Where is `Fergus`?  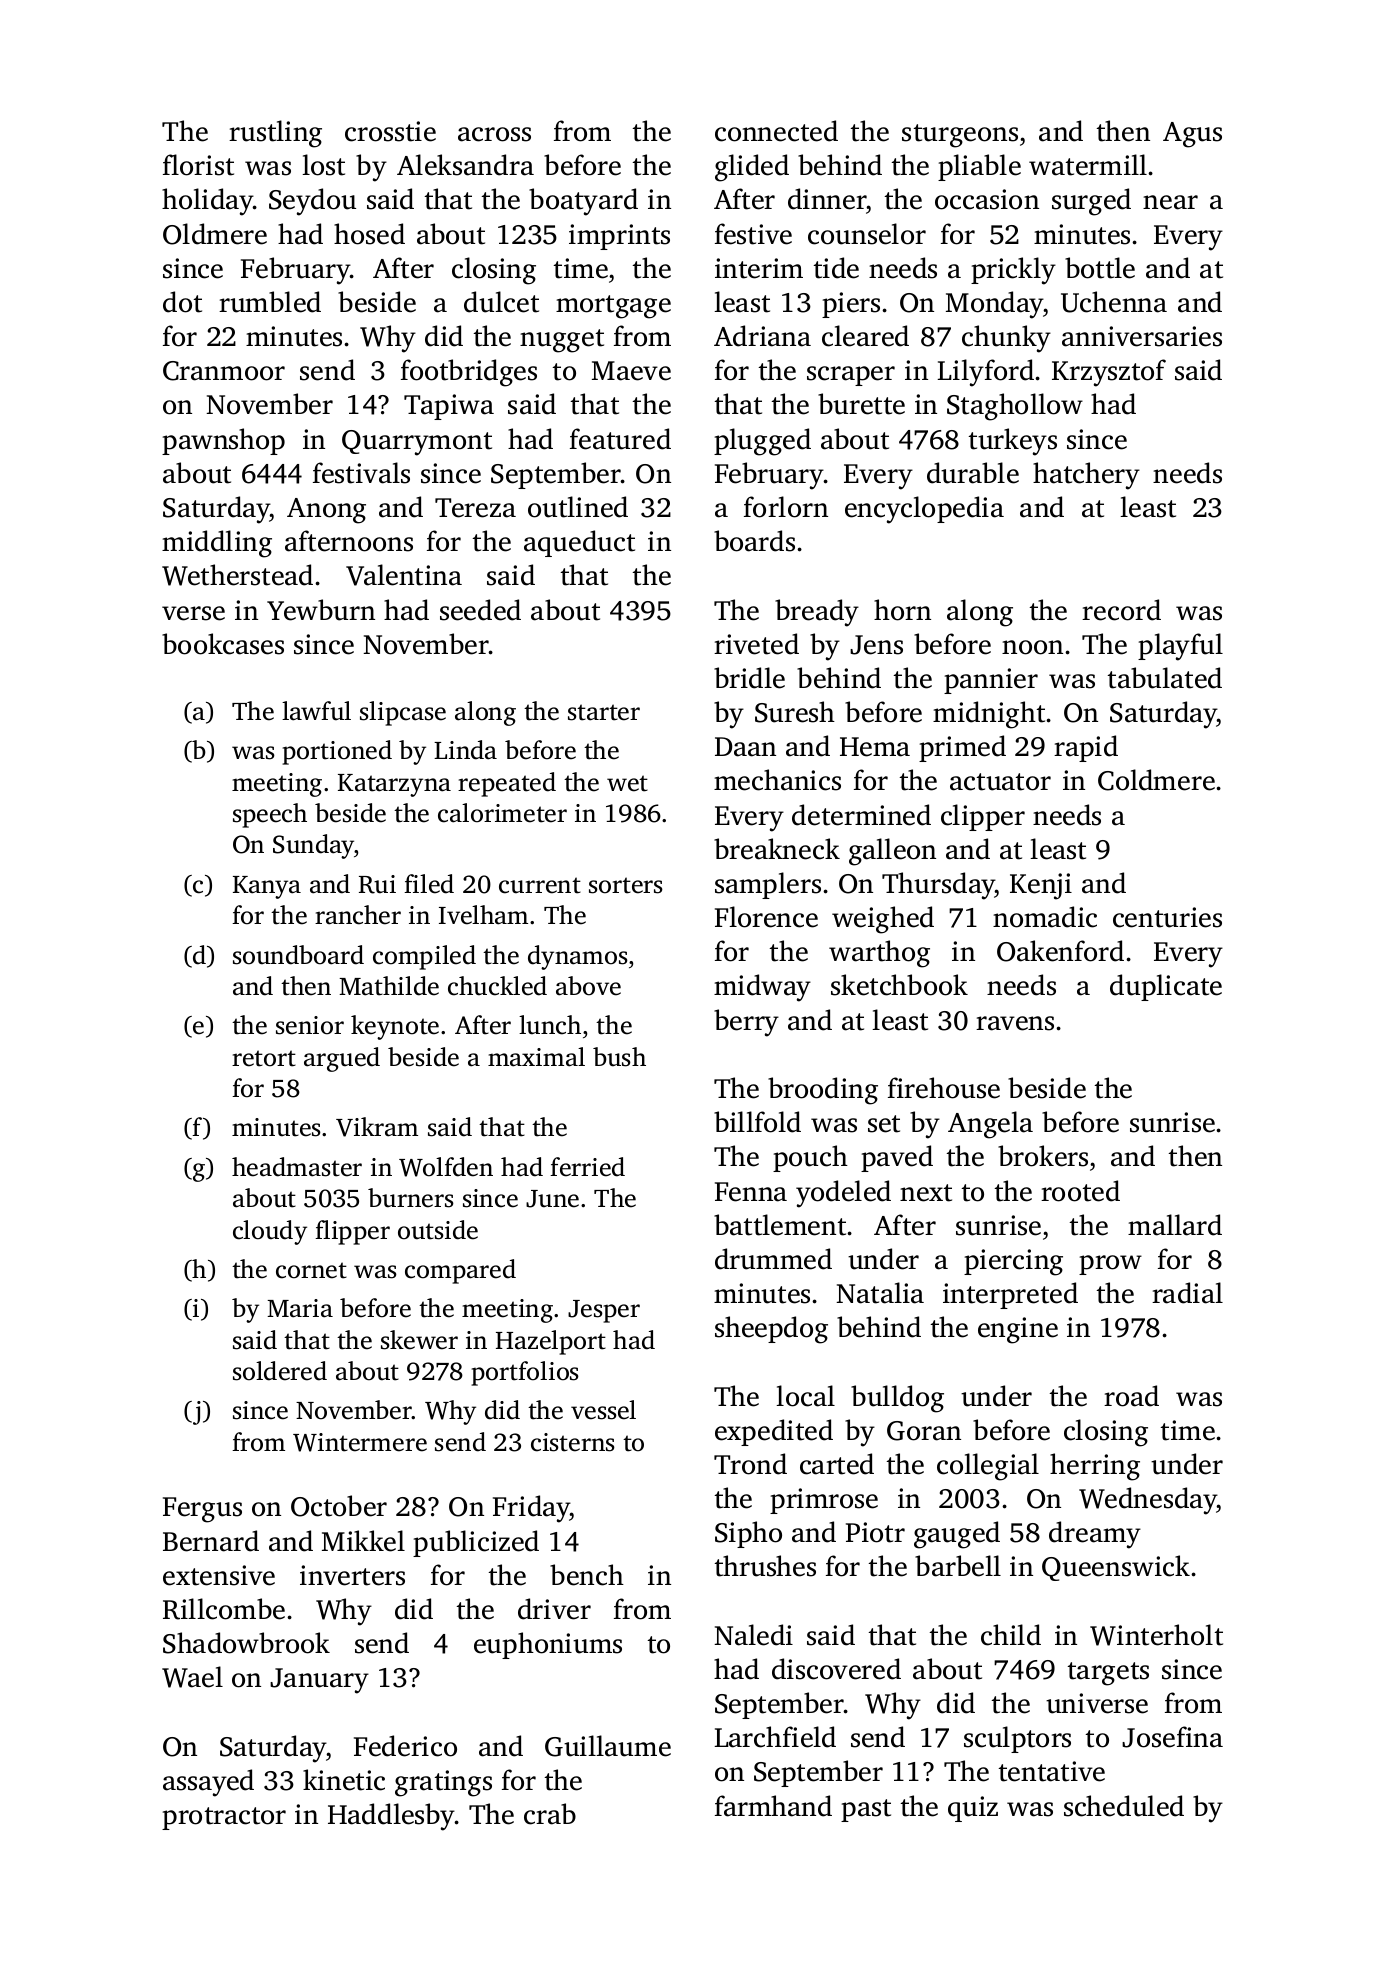
Fergus is located at coordinates (202, 1510).
